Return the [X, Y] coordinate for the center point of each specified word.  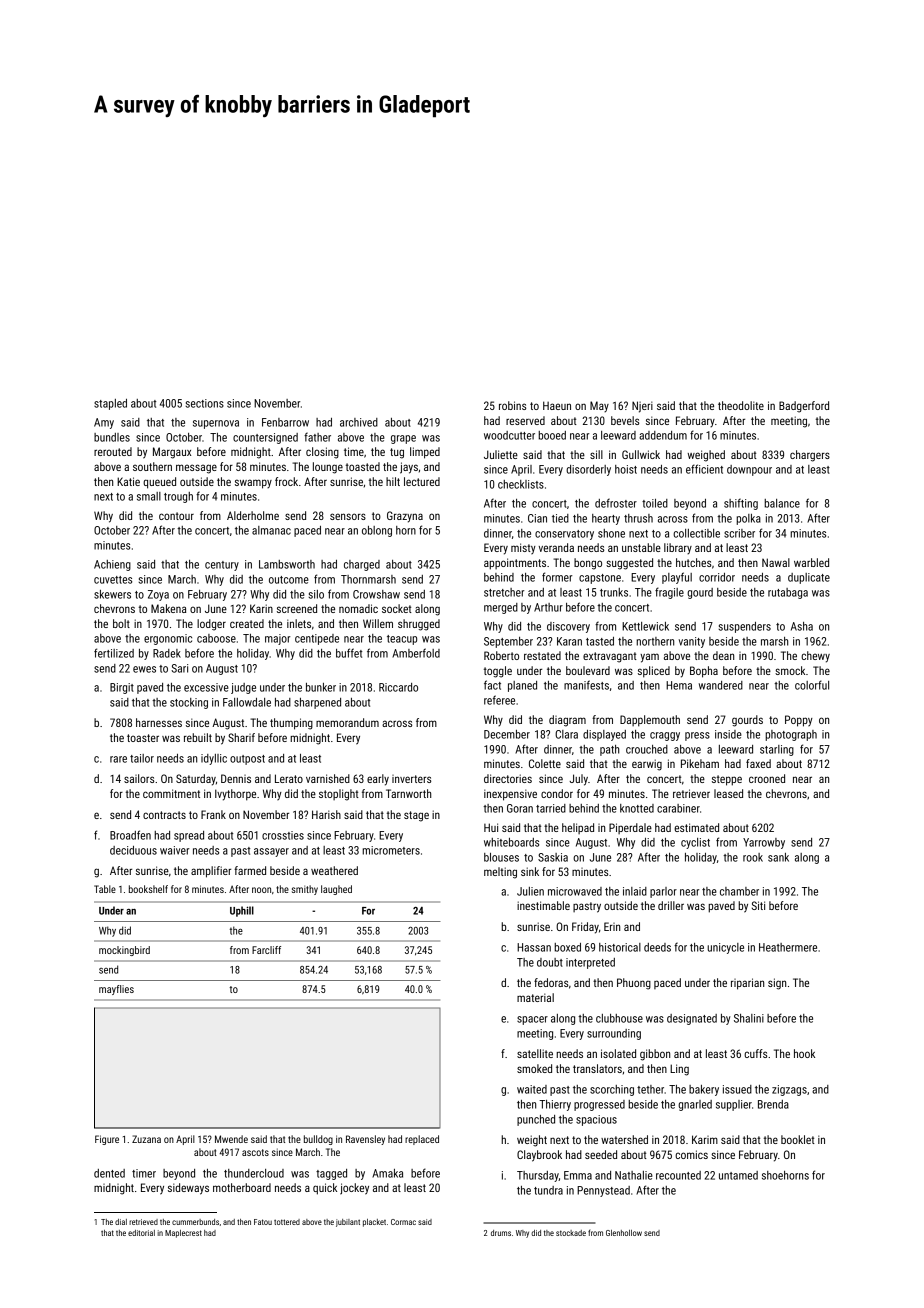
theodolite [741, 405]
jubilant [348, 1223]
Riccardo [398, 687]
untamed [738, 1175]
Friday [585, 928]
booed [552, 435]
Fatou [263, 1222]
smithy [305, 890]
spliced [654, 672]
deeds [657, 947]
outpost [247, 760]
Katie [128, 481]
